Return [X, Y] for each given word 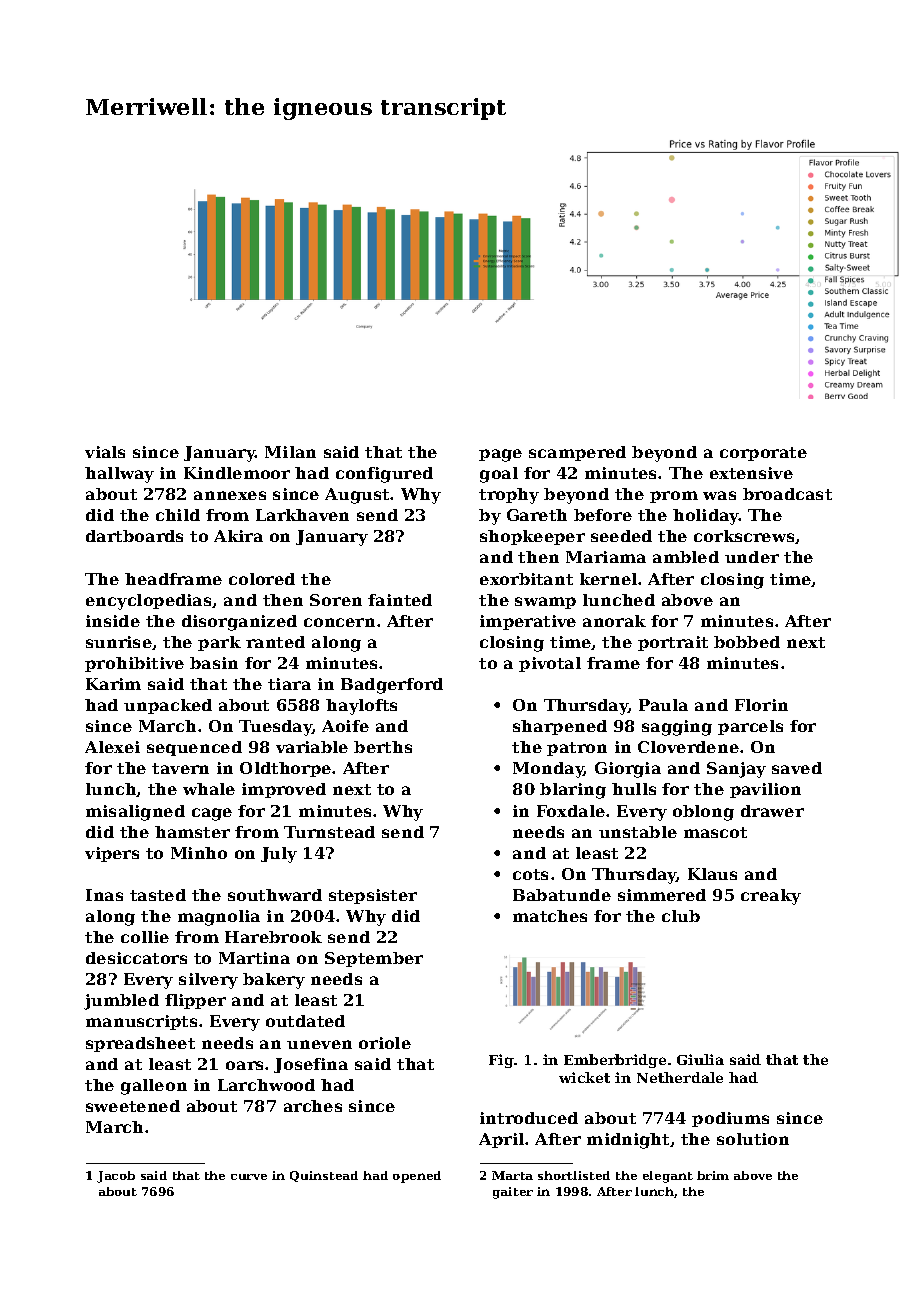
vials [105, 452]
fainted [400, 600]
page [500, 455]
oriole [385, 1043]
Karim [113, 684]
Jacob [116, 1177]
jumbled [121, 1002]
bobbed [747, 642]
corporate [763, 454]
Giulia [700, 1059]
